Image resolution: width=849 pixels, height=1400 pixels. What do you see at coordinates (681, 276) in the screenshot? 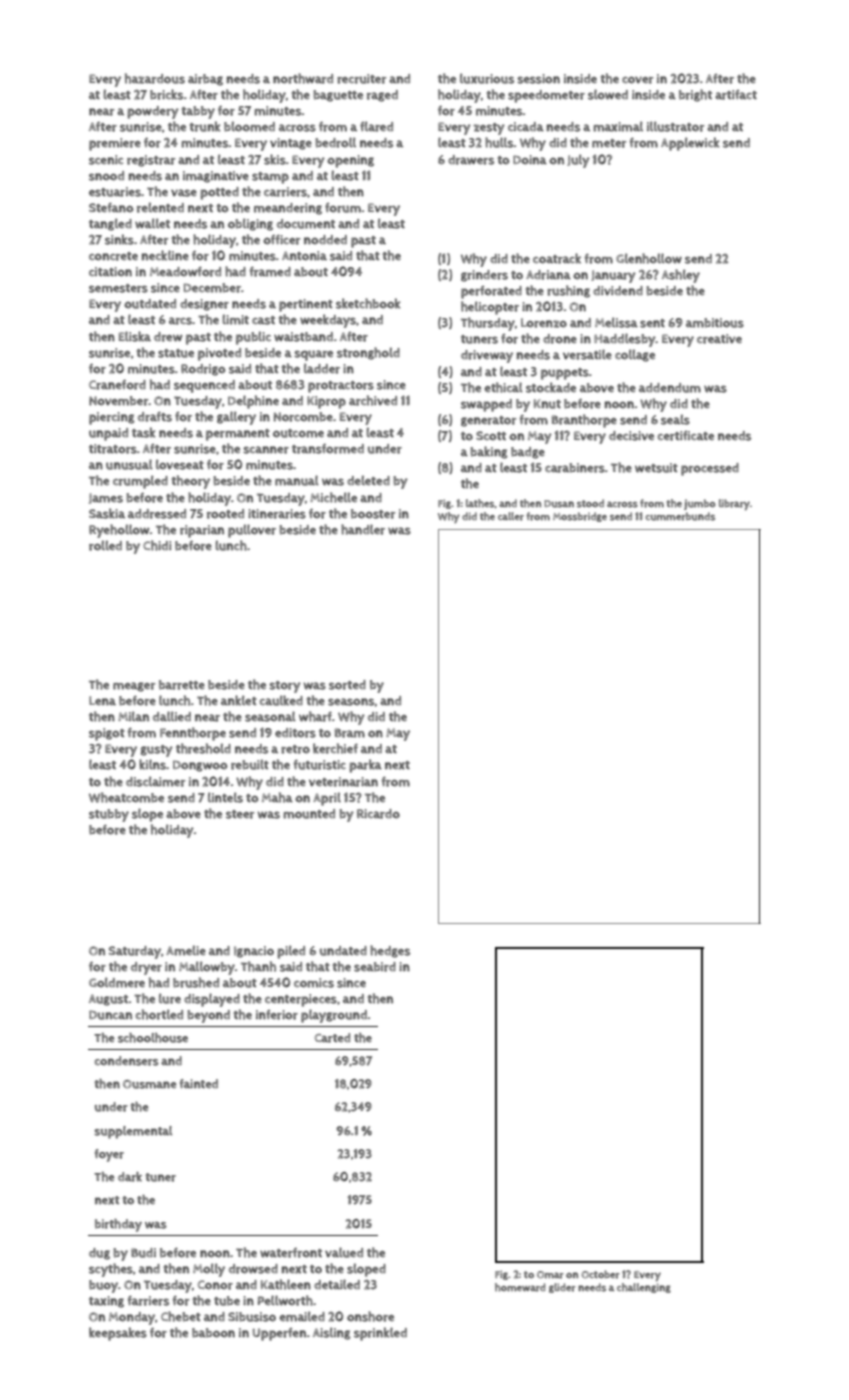
I see `Ashley` at bounding box center [681, 276].
